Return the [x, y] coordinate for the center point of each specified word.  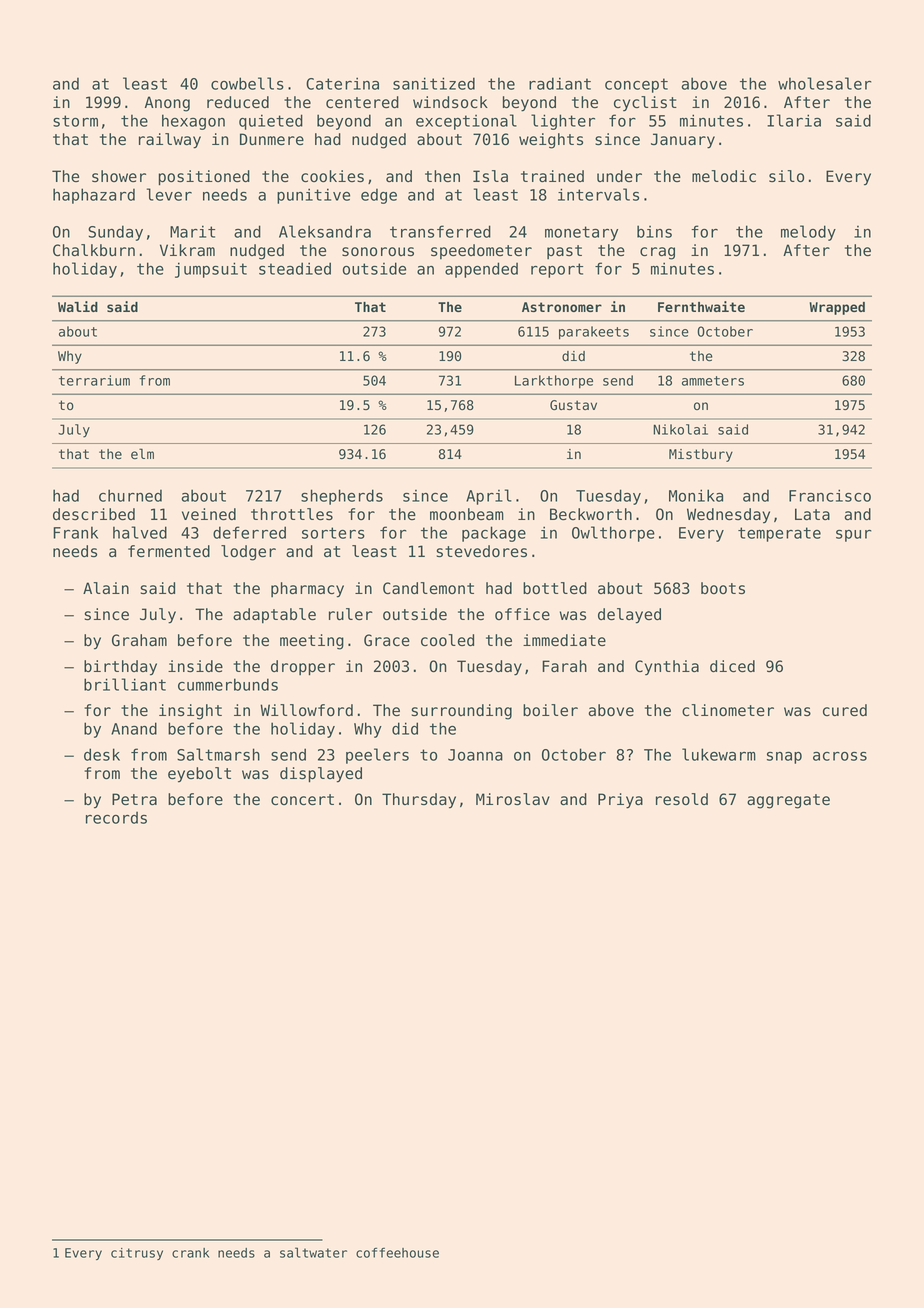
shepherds [342, 497]
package [494, 534]
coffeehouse [397, 1252]
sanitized [434, 83]
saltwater [313, 1252]
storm [75, 121]
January [683, 141]
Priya [620, 801]
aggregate [788, 801]
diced [732, 666]
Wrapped [837, 308]
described [94, 514]
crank [190, 1253]
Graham [139, 640]
